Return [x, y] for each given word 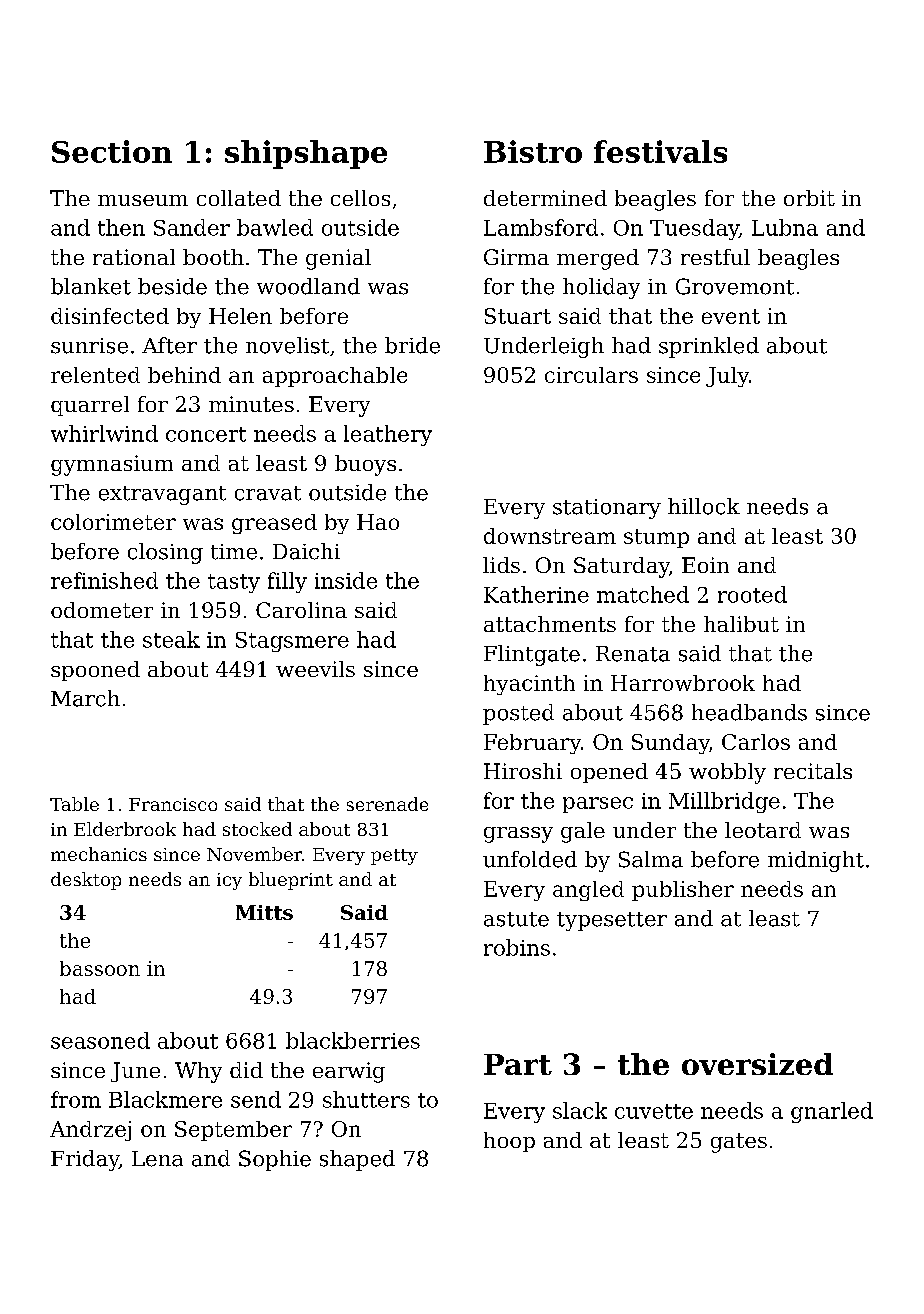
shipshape [306, 154]
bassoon [100, 968]
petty [394, 857]
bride [412, 345]
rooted [752, 594]
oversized [757, 1064]
